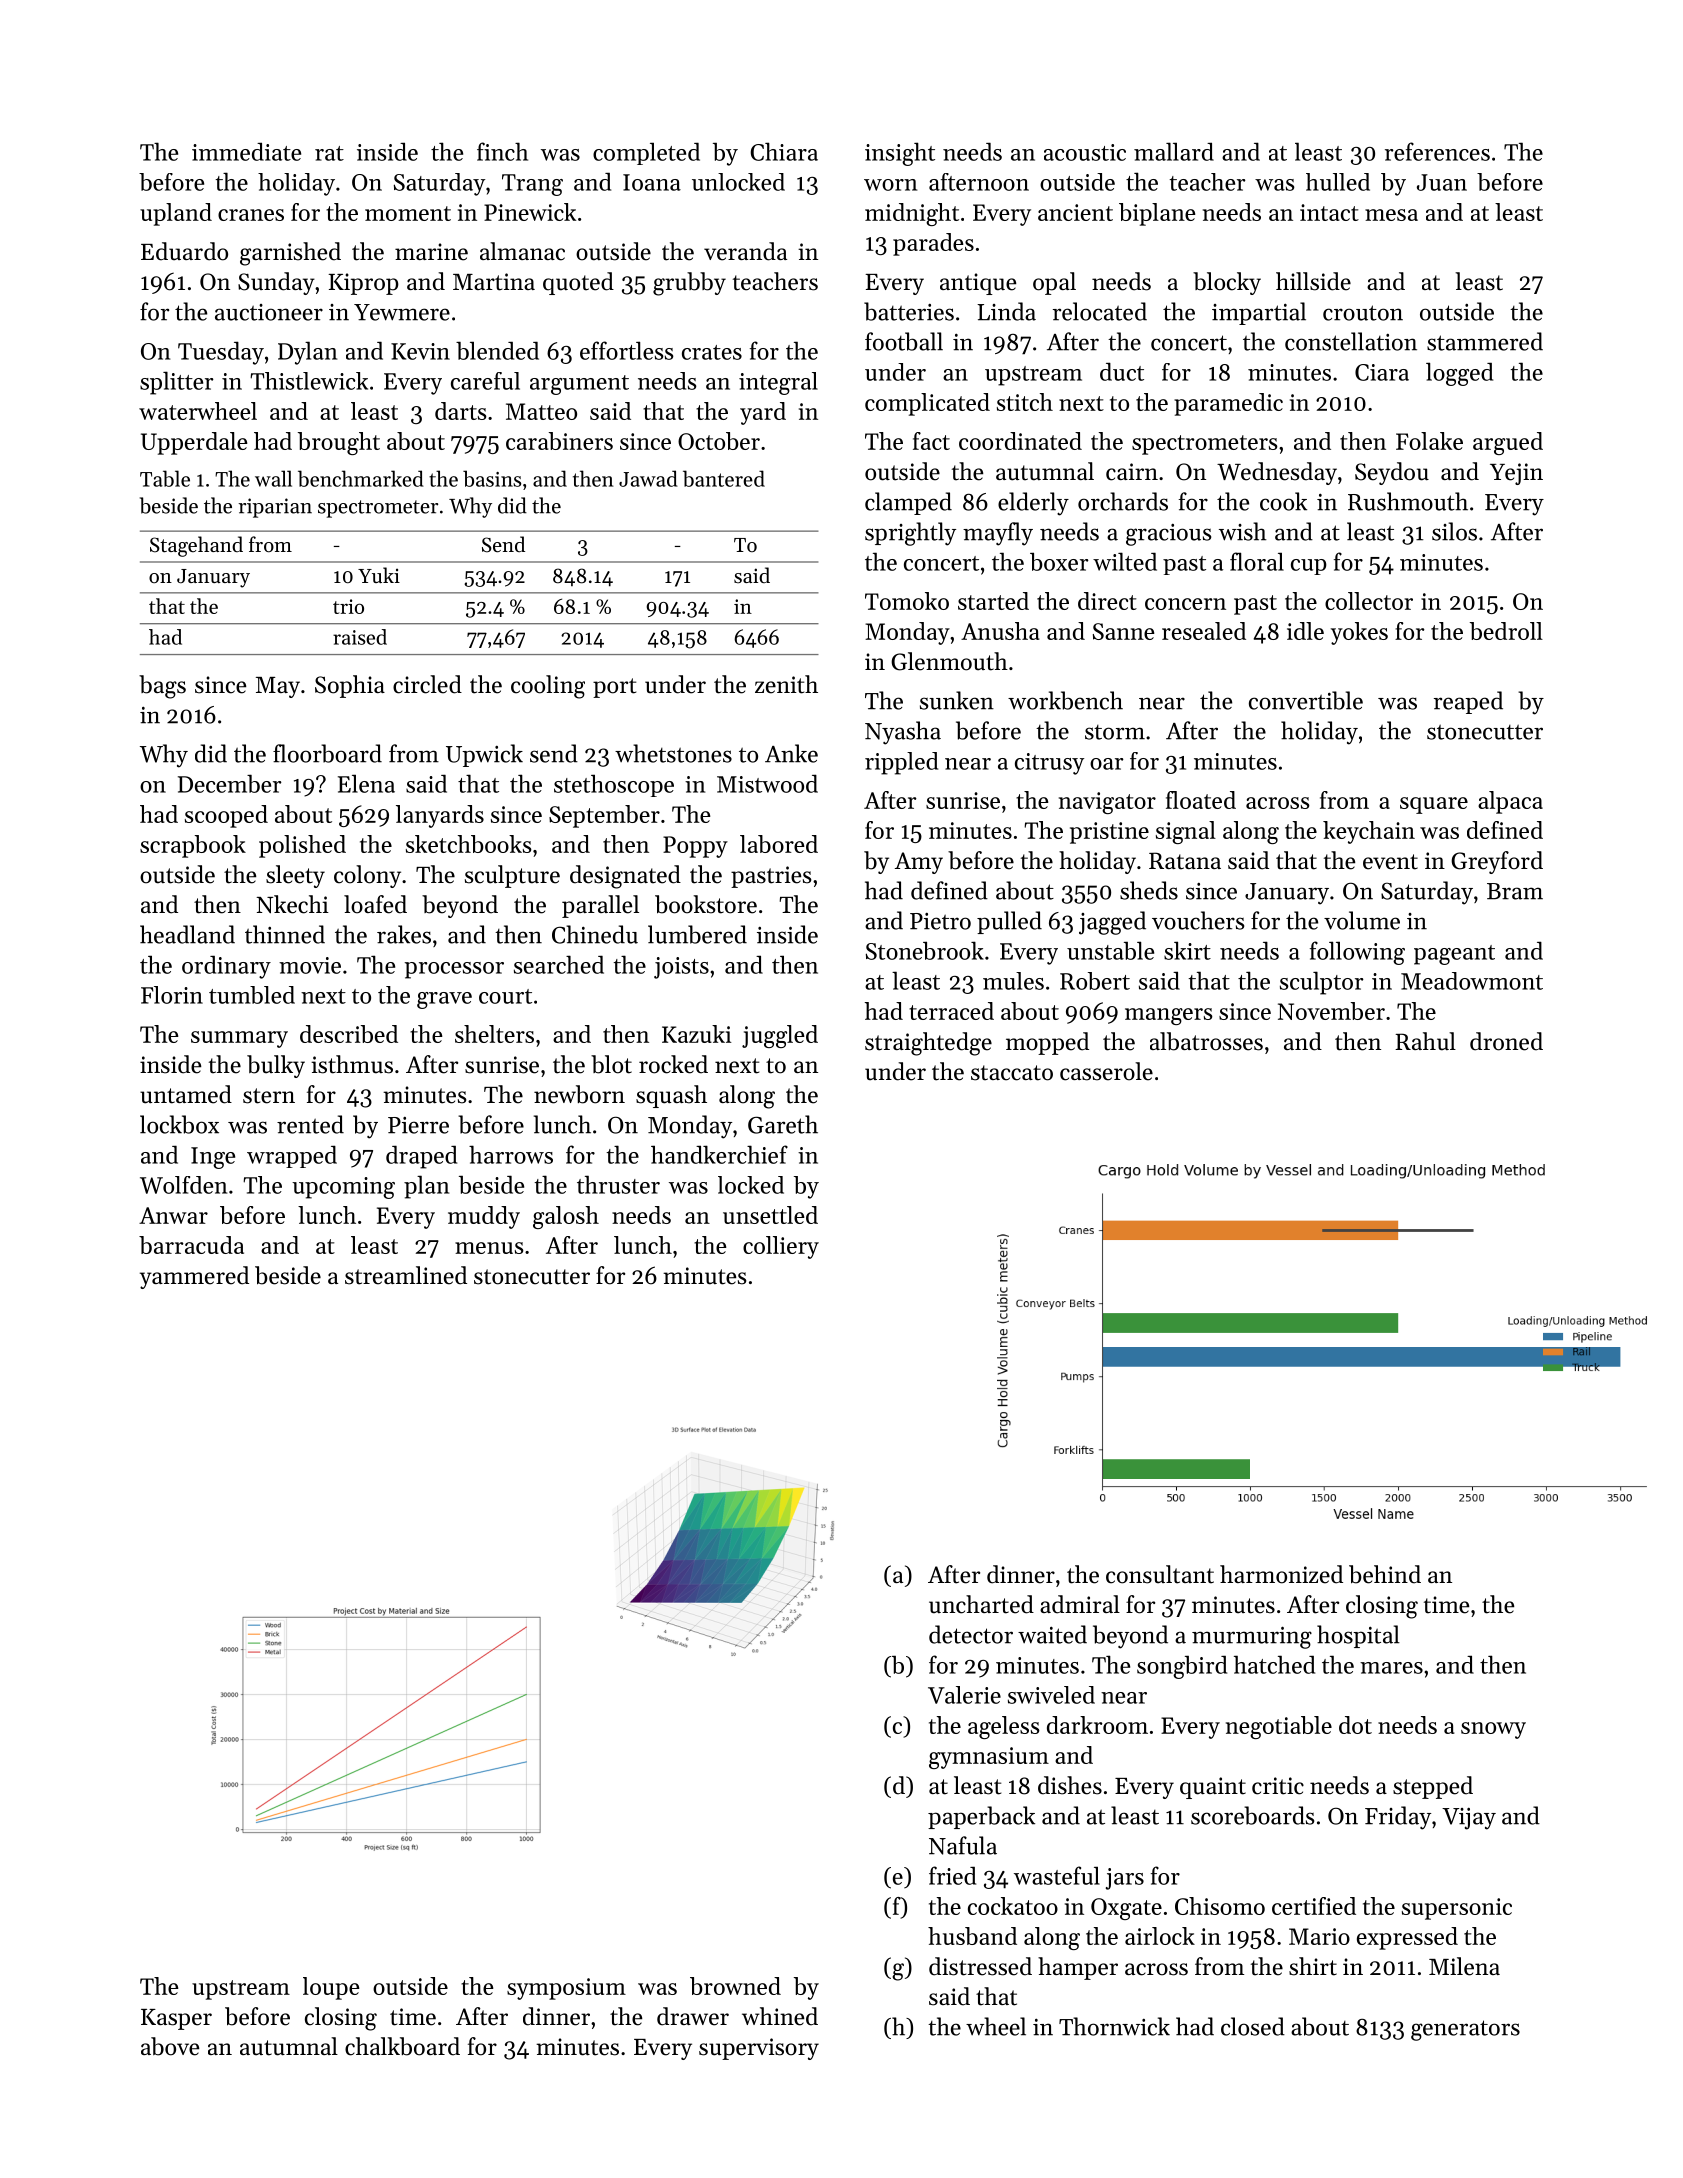 Image resolution: width=1683 pixels, height=2178 pixels. I want to click on yammered, so click(194, 1277).
